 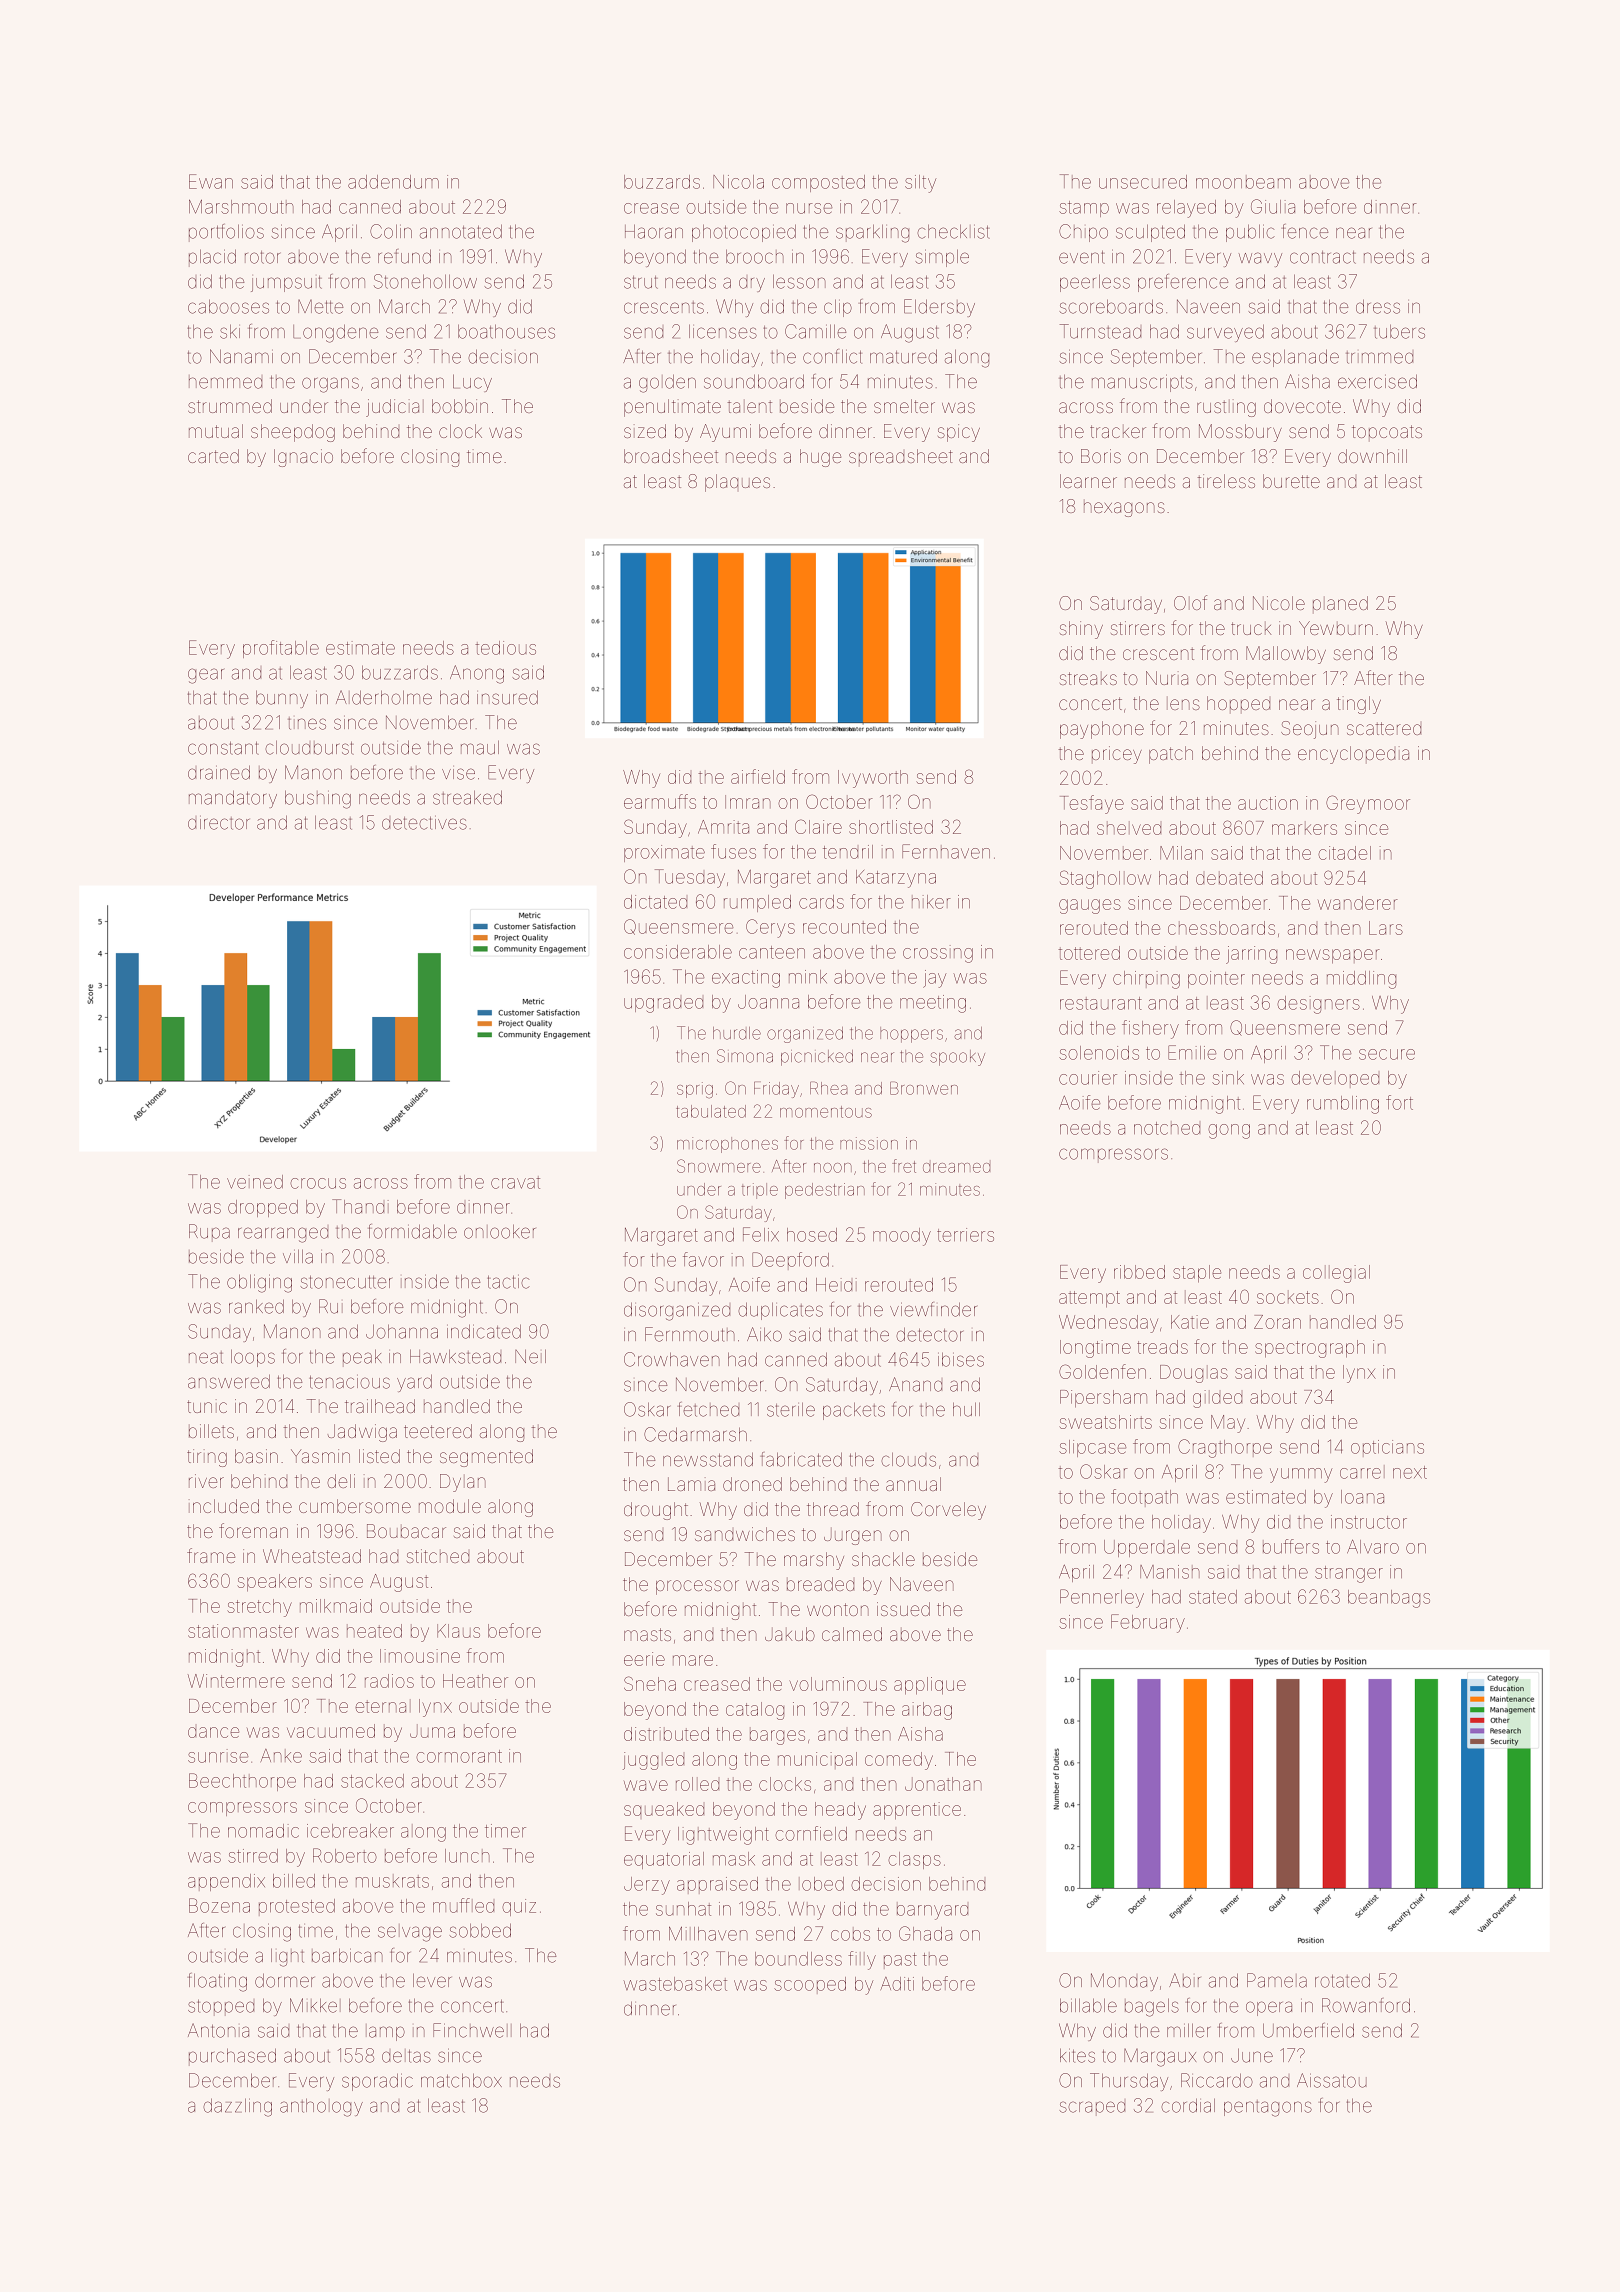 I want to click on stitched, so click(x=438, y=1556).
